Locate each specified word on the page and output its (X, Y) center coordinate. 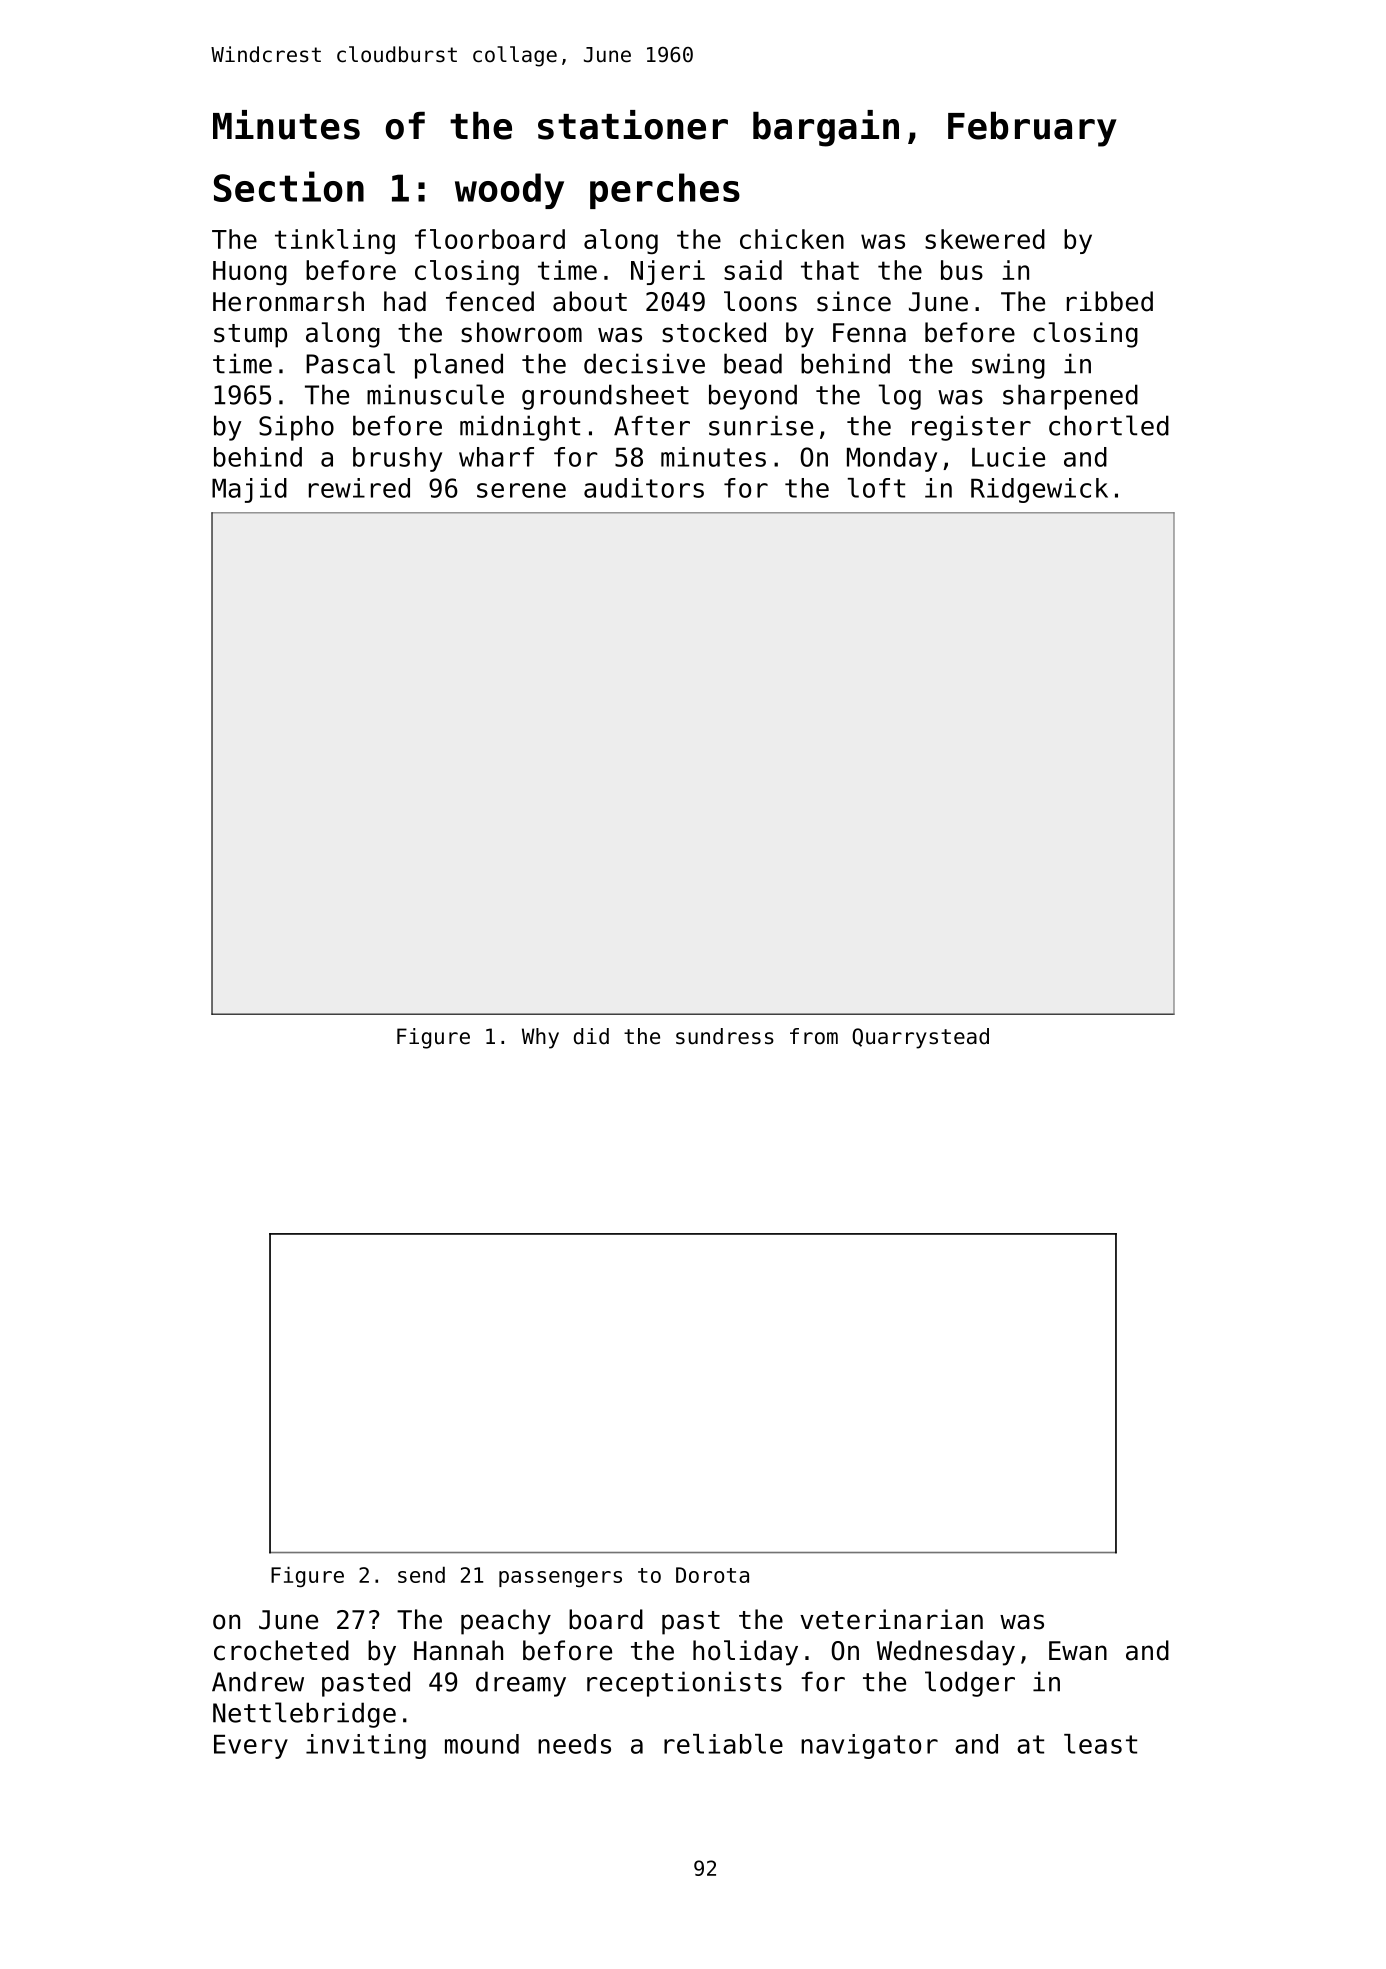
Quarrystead (920, 1038)
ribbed (1110, 301)
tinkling (335, 241)
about (590, 301)
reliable (723, 1744)
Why (540, 1038)
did (591, 1036)
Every (251, 1747)
